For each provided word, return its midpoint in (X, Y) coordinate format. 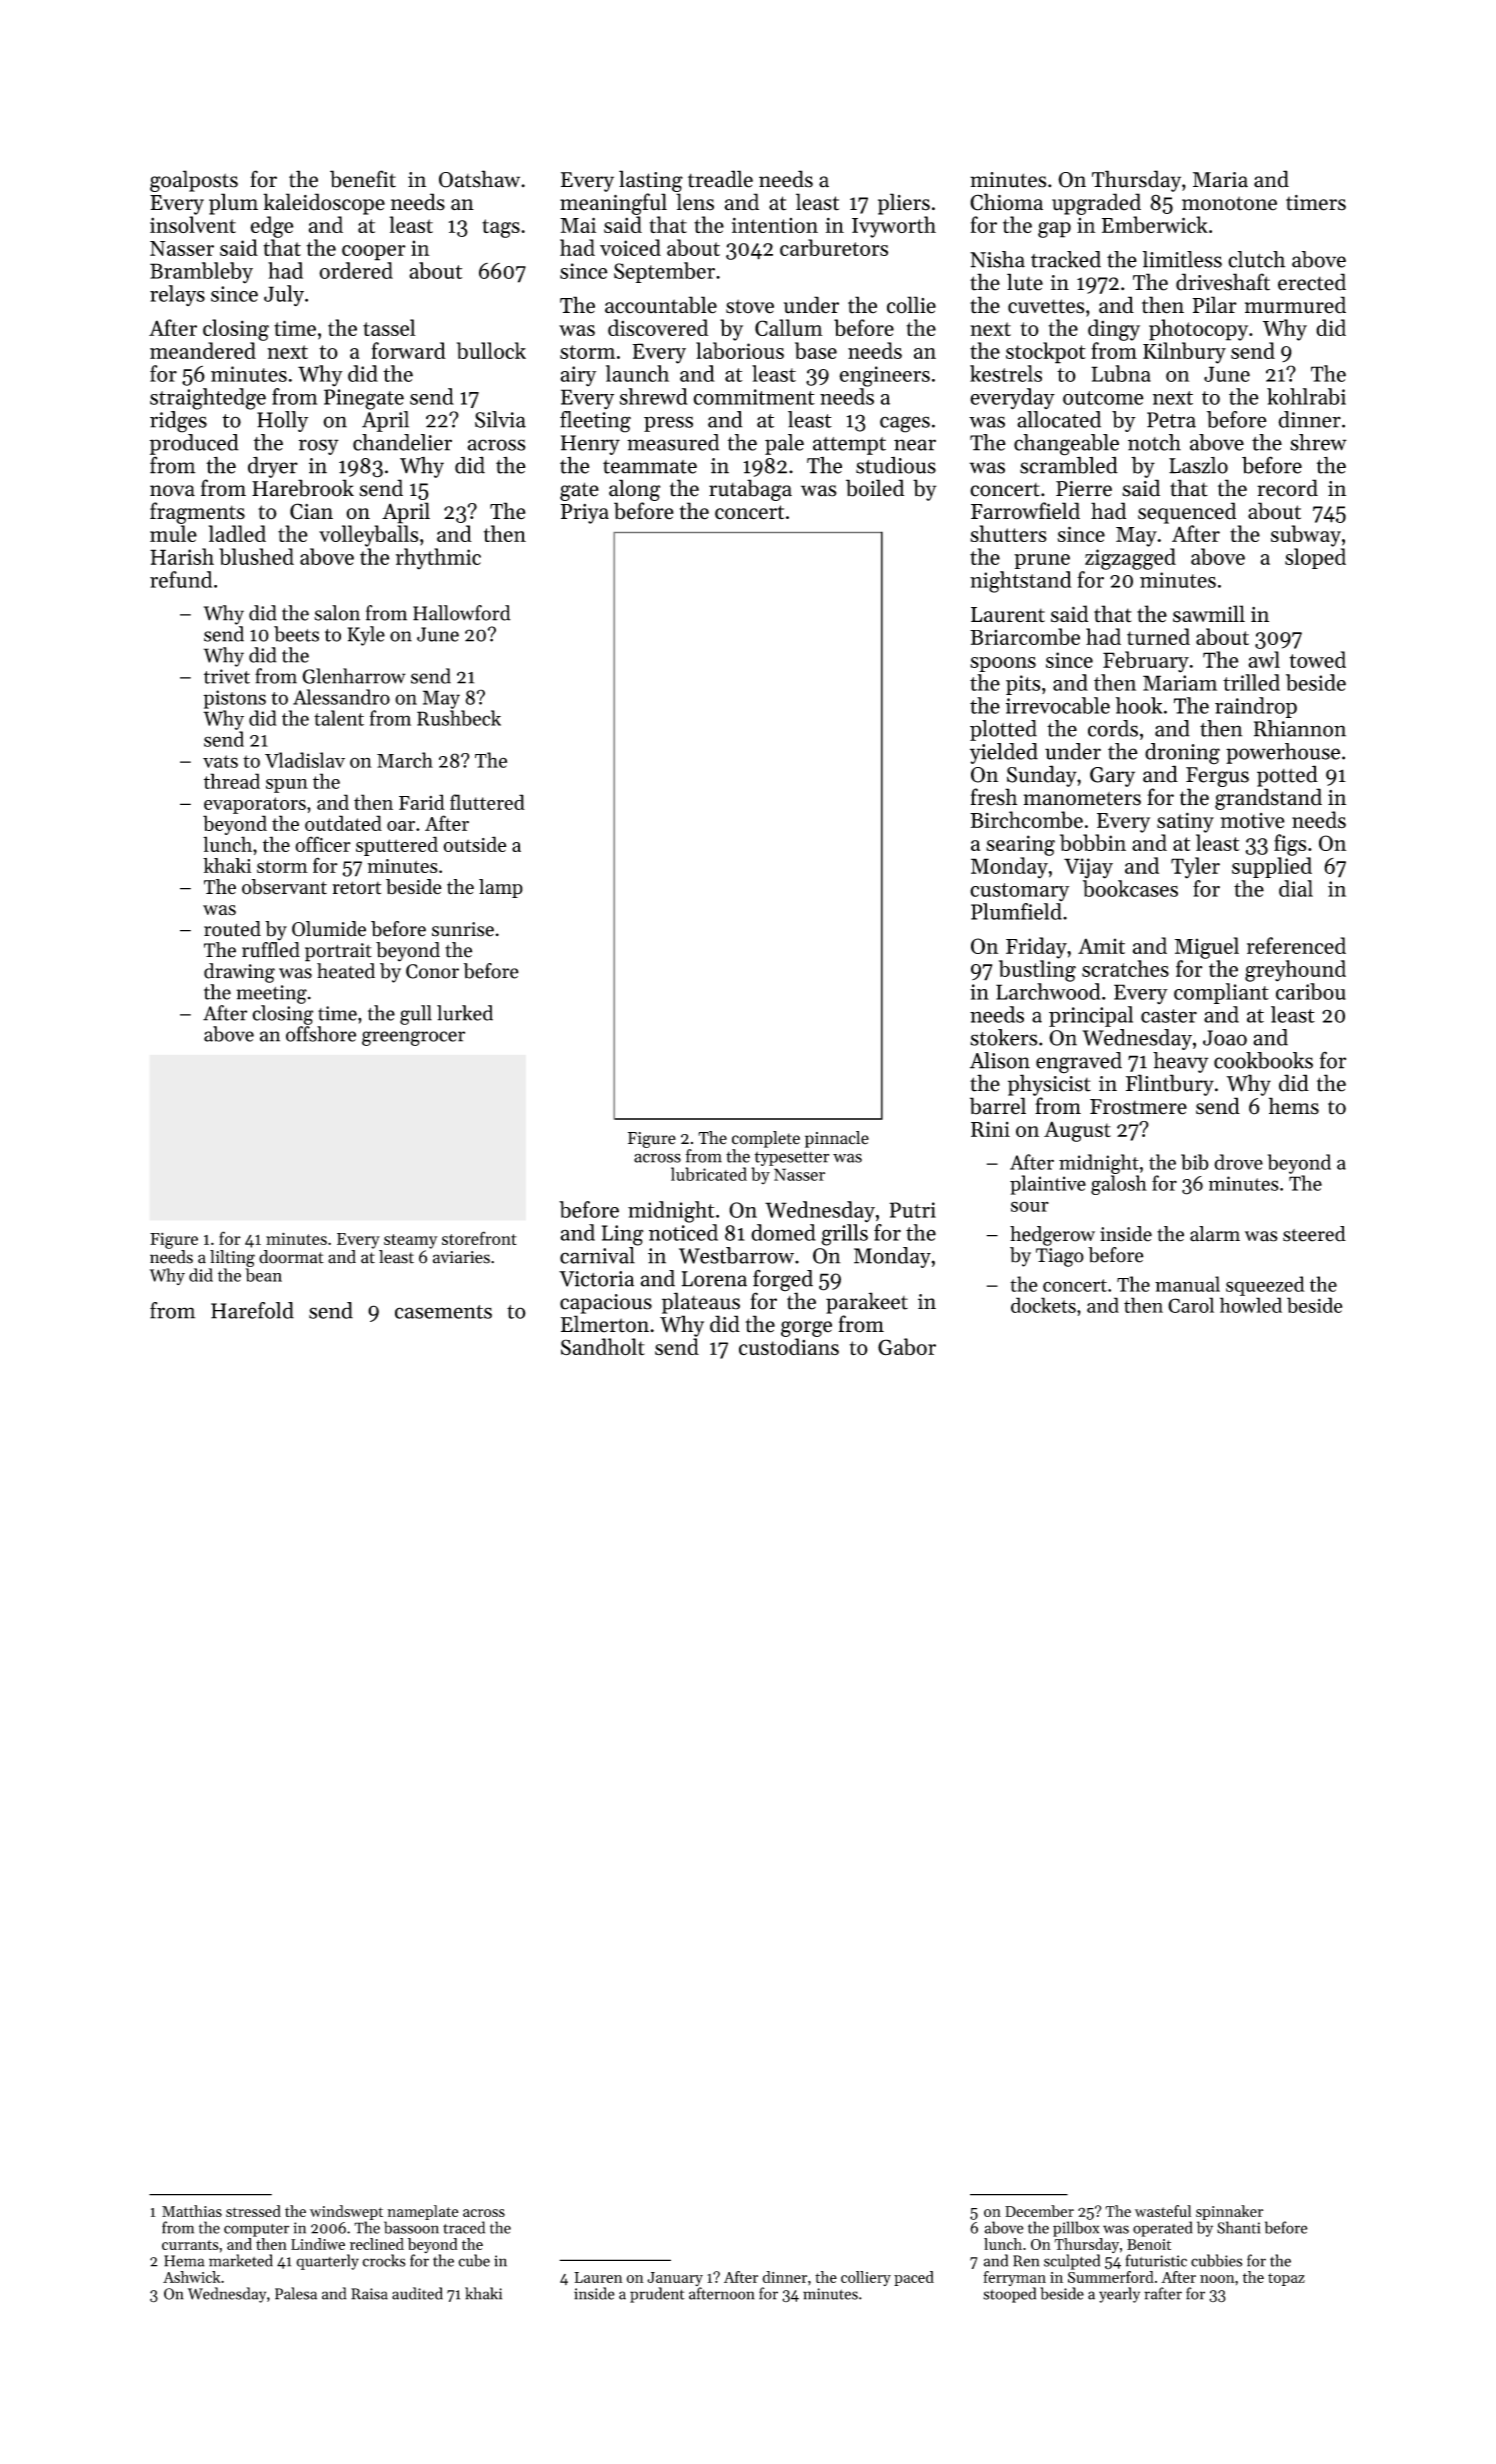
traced (464, 2227)
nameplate (423, 2212)
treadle (720, 179)
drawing (239, 973)
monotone (1229, 203)
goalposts (194, 181)
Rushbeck (459, 718)
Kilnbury (1184, 353)
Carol (1191, 1305)
